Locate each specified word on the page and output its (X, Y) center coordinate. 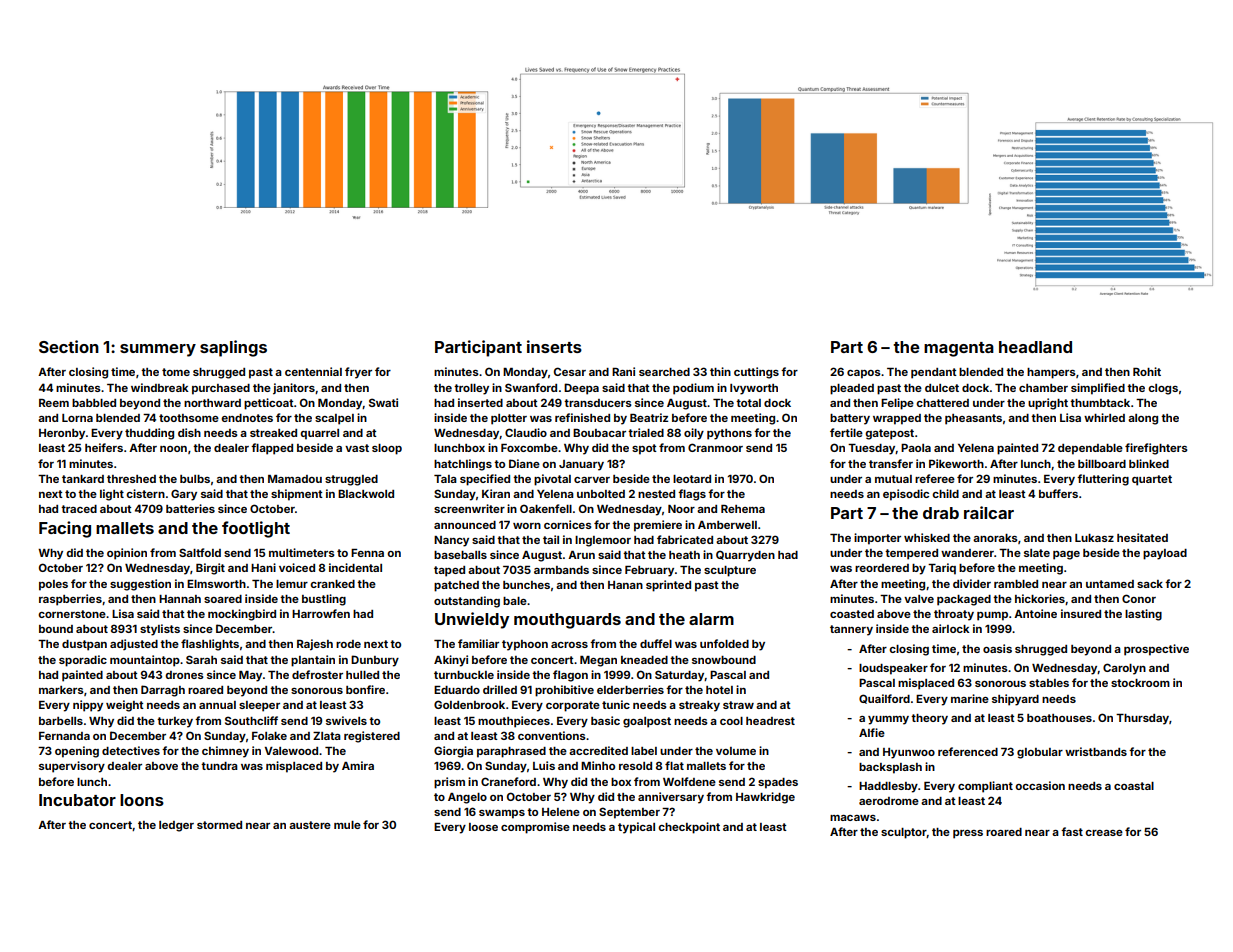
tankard (83, 479)
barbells (61, 721)
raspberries (70, 600)
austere (310, 825)
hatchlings (463, 465)
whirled (1104, 417)
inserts (554, 346)
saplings (233, 348)
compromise (535, 828)
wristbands (1096, 751)
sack (1150, 584)
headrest (770, 721)
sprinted (668, 586)
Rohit (1147, 371)
